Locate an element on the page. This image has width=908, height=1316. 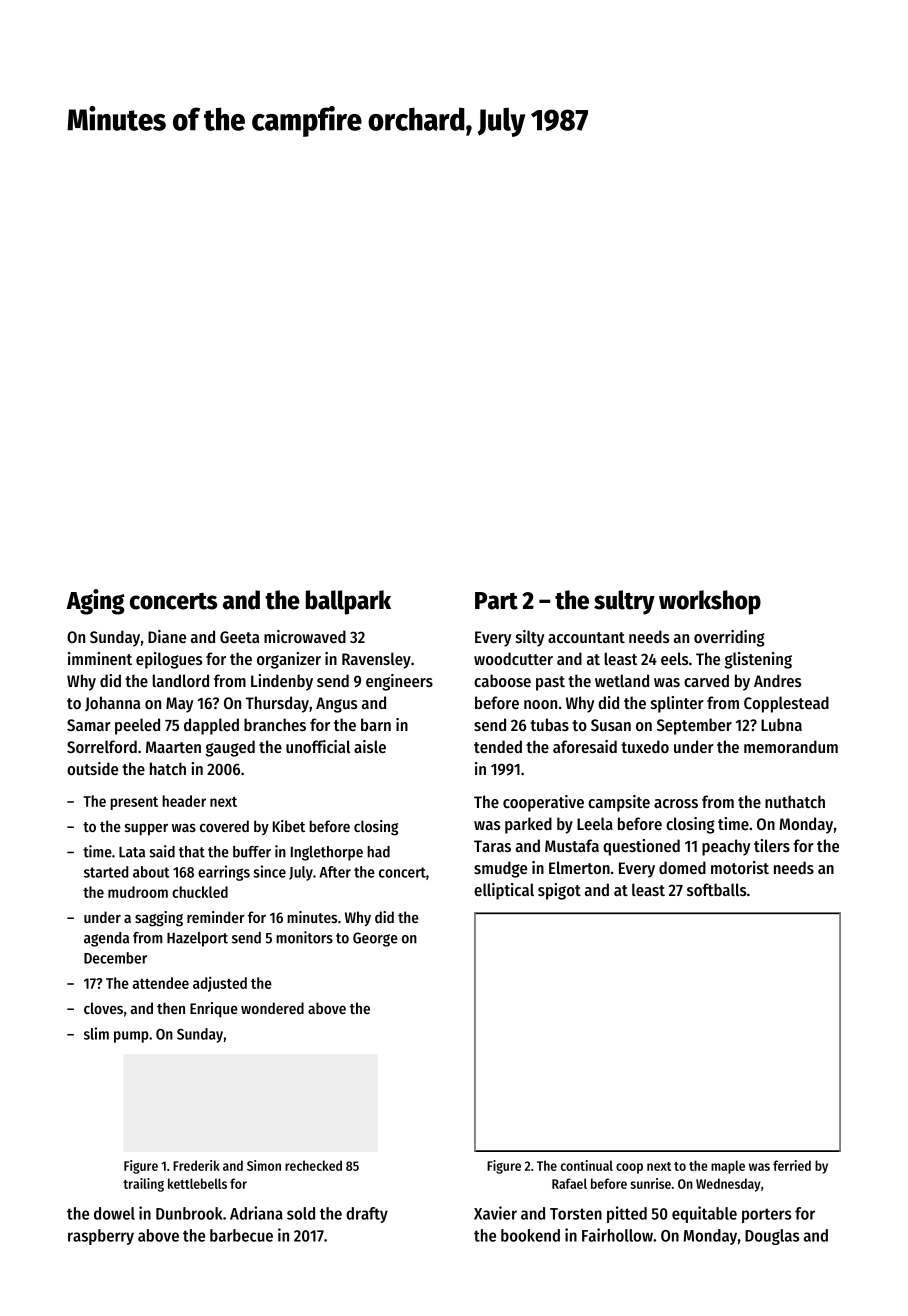
agenda is located at coordinates (106, 939).
